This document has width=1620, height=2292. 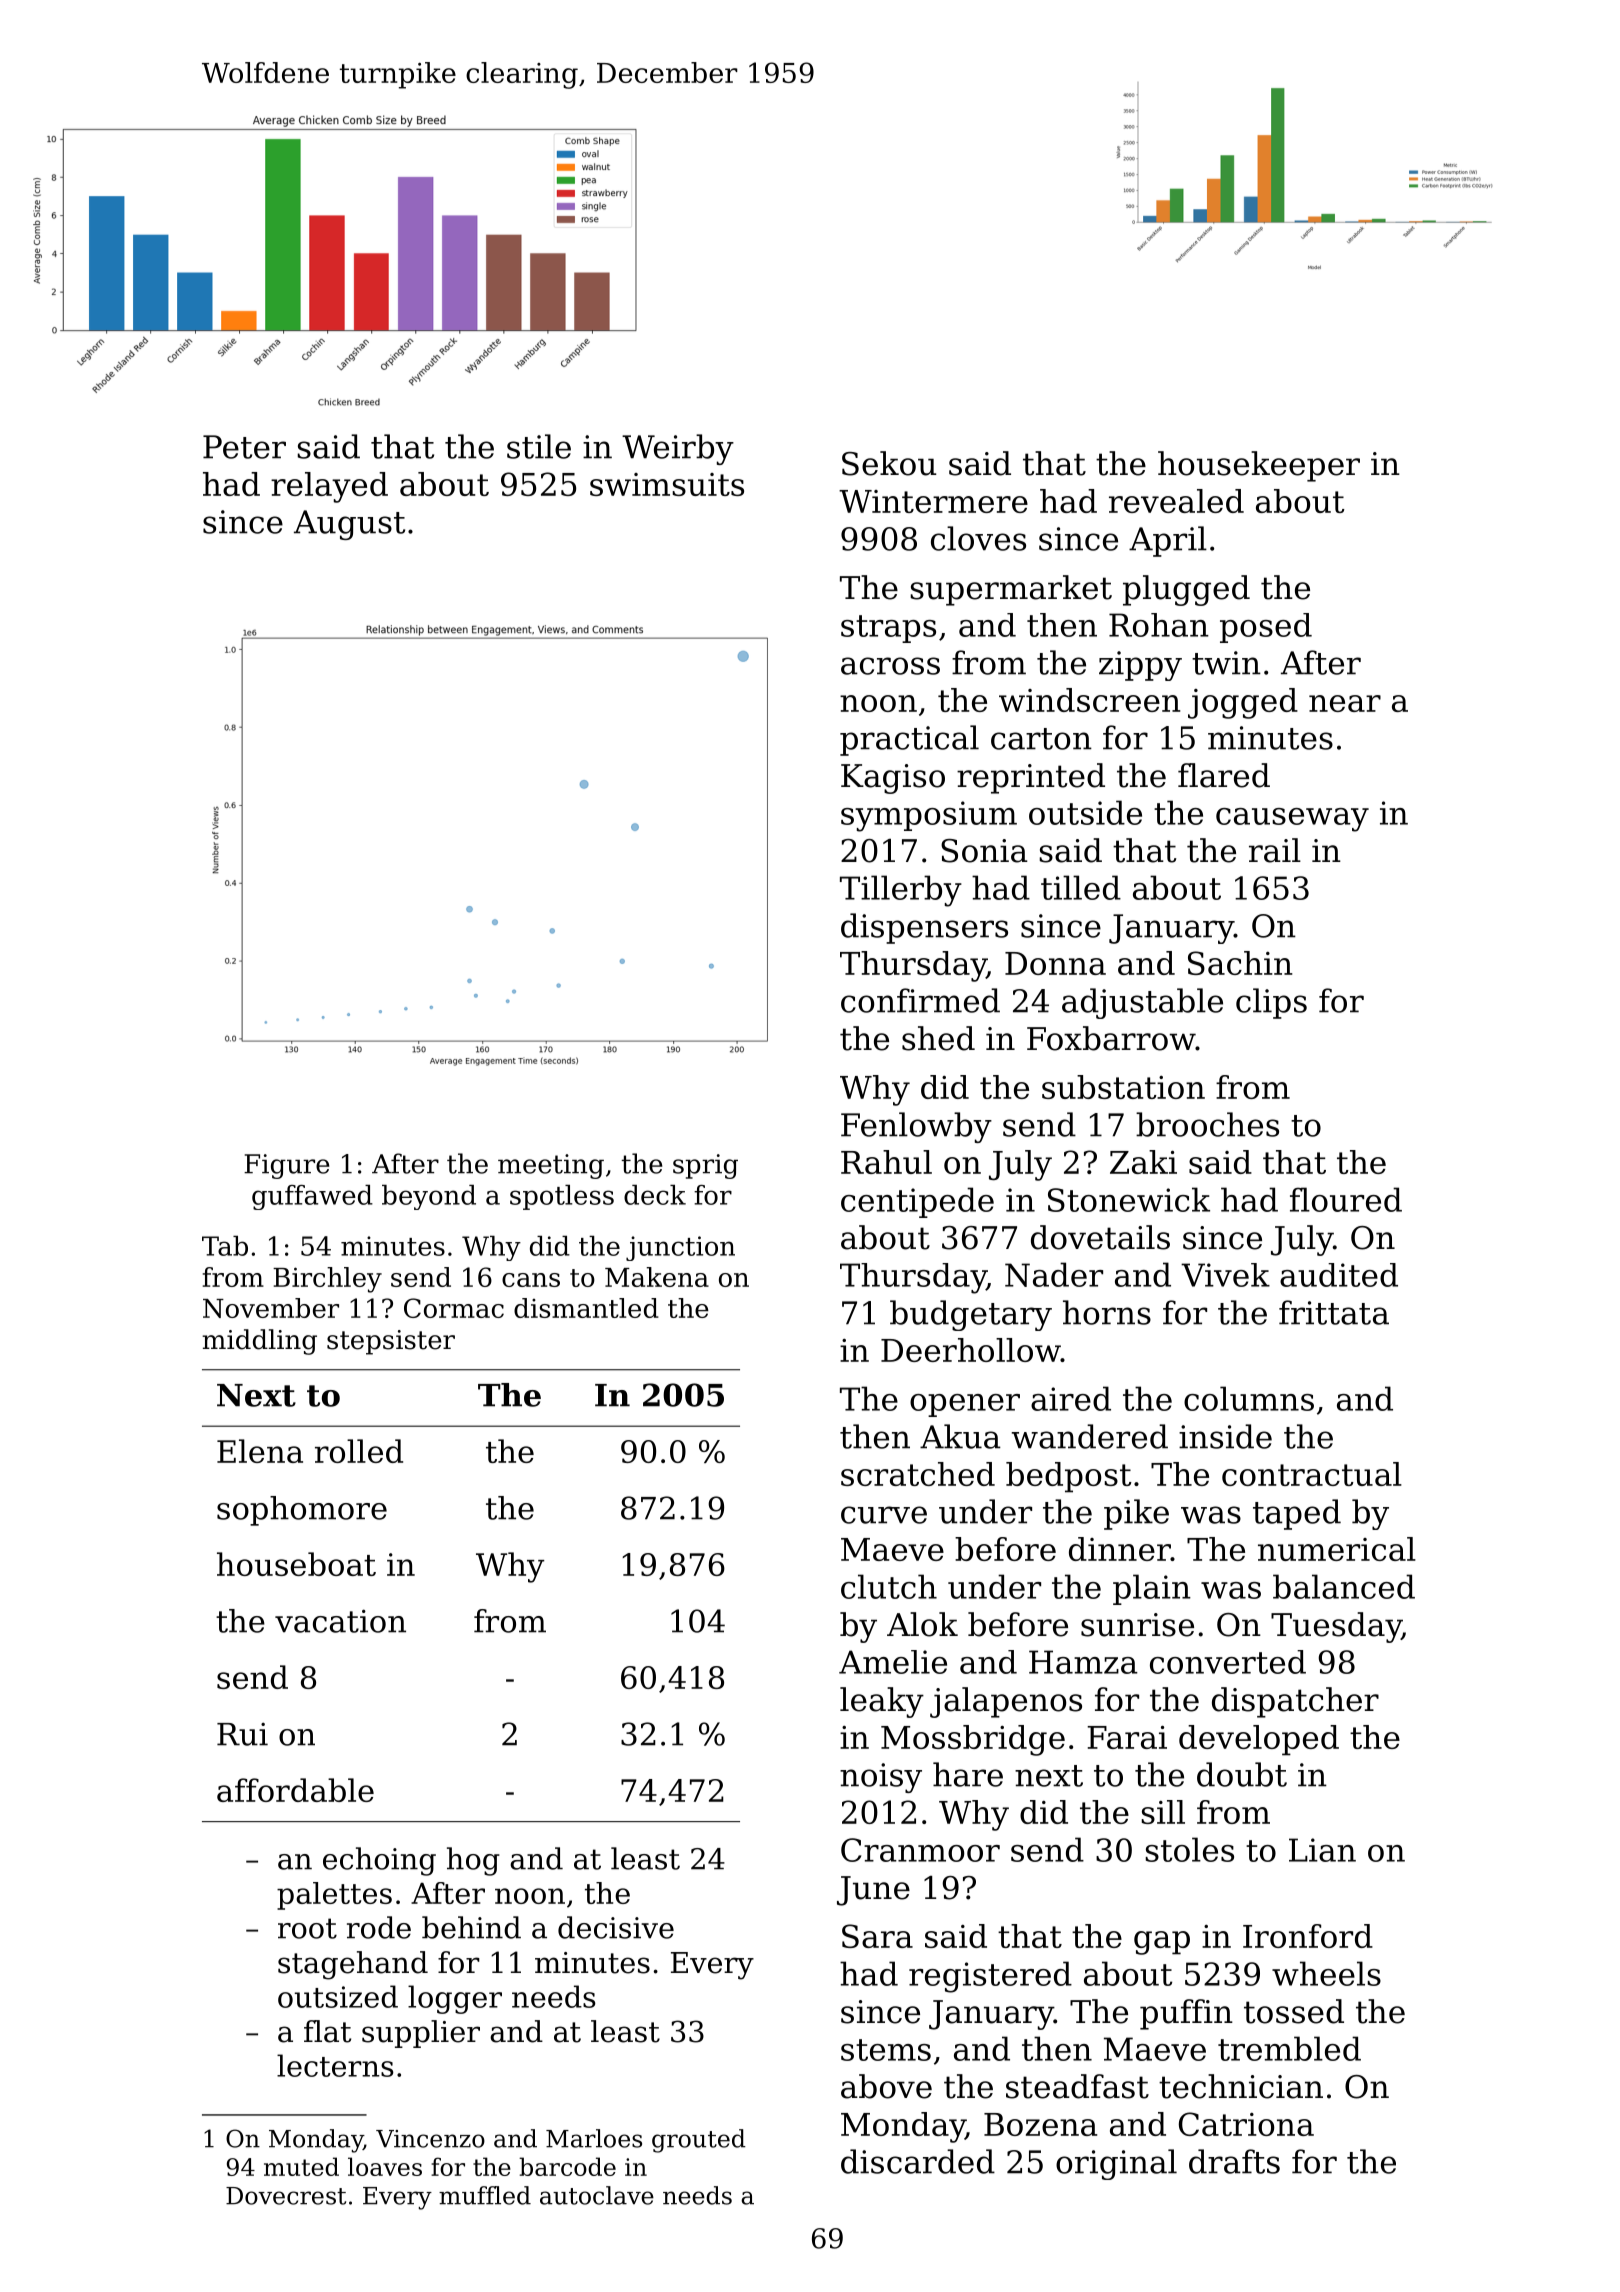 What do you see at coordinates (705, 1166) in the document?
I see `sprig` at bounding box center [705, 1166].
